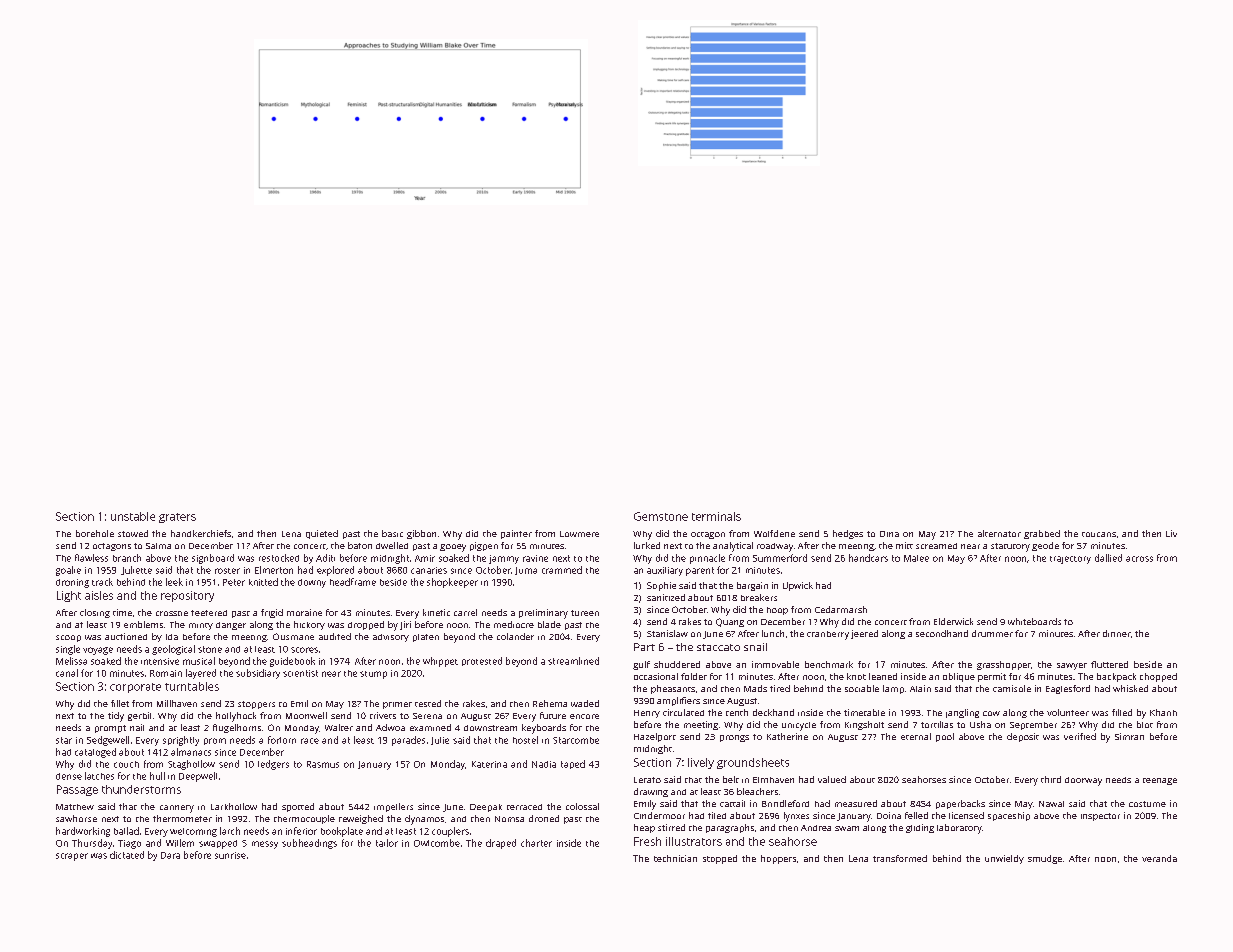 This screenshot has width=1233, height=952. What do you see at coordinates (787, 736) in the screenshot?
I see `Katherine` at bounding box center [787, 736].
